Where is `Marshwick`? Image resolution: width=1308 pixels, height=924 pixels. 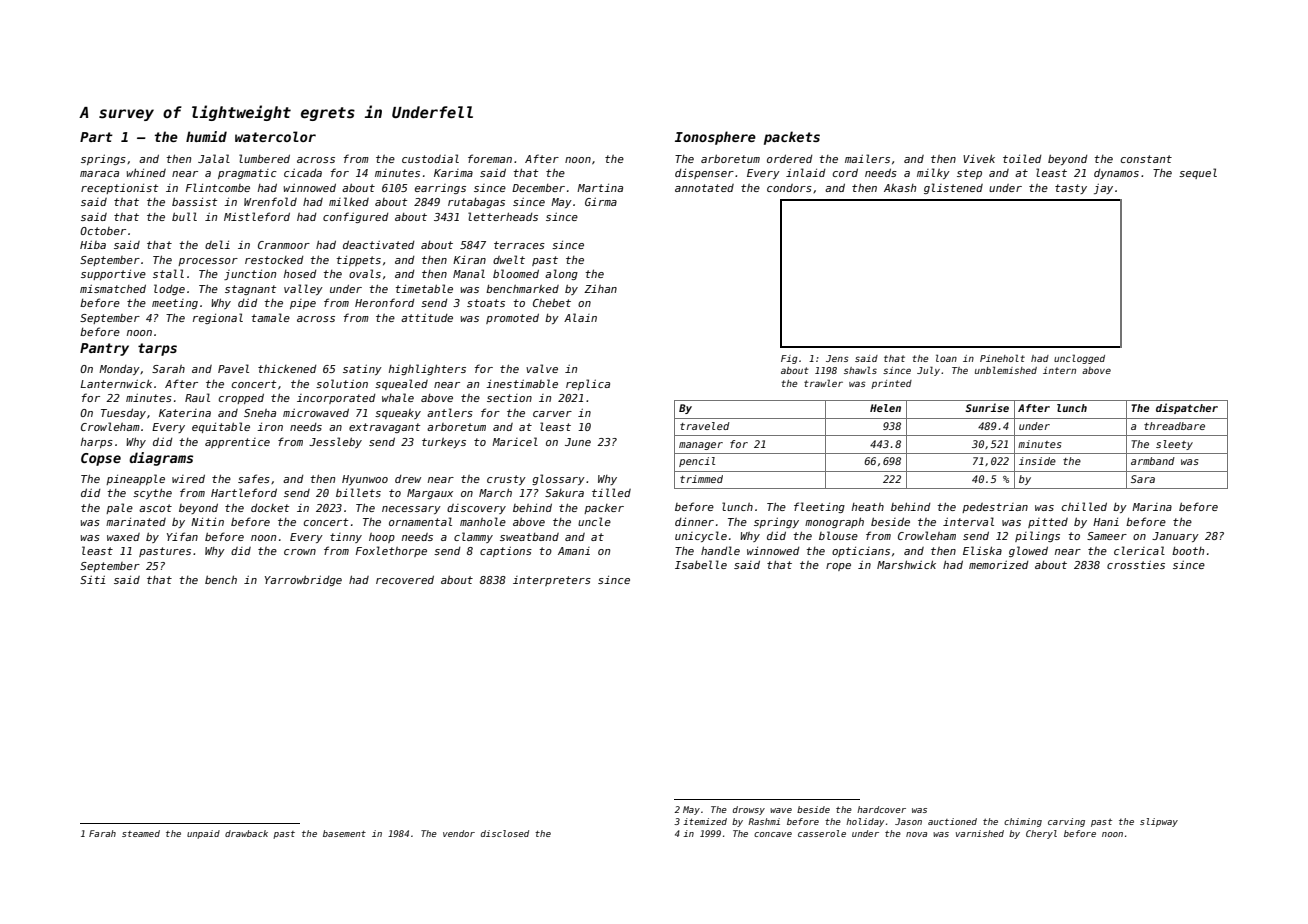
Marshwick is located at coordinates (906, 564).
